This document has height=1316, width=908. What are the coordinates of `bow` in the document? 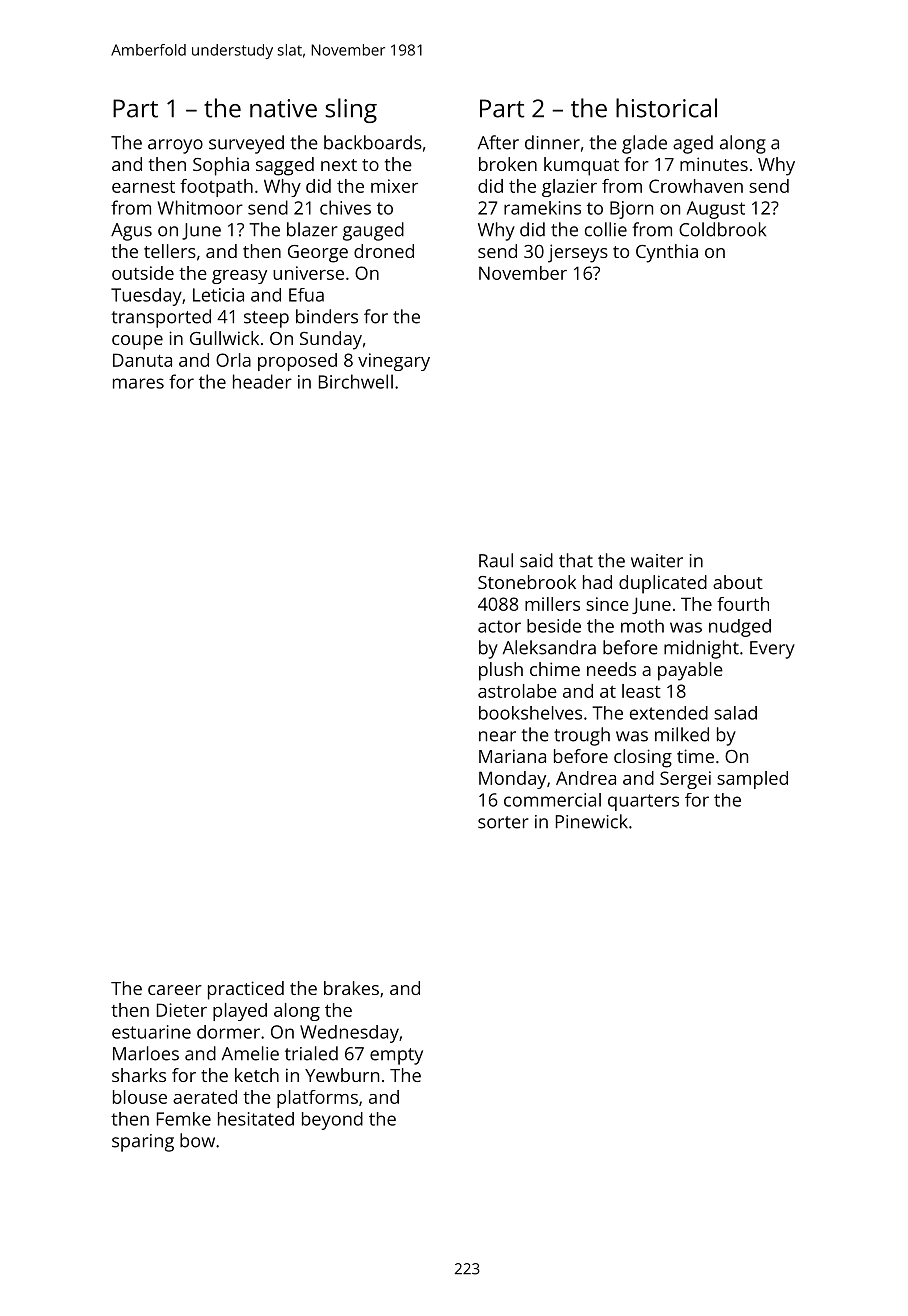 It's located at (197, 1140).
